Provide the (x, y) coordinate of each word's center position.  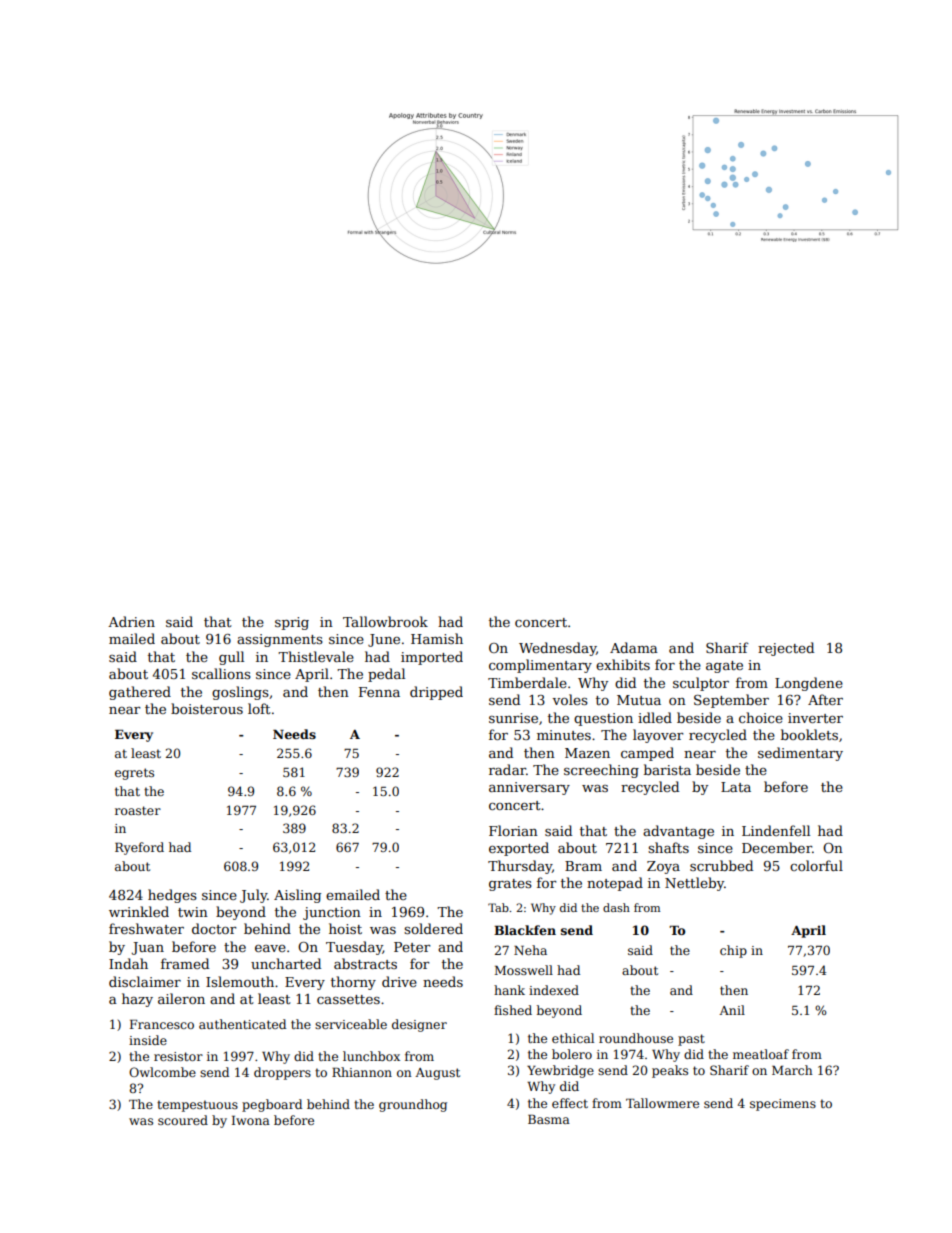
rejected (786, 649)
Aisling (297, 896)
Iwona (251, 1120)
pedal (386, 675)
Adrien (131, 621)
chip (733, 951)
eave (270, 948)
